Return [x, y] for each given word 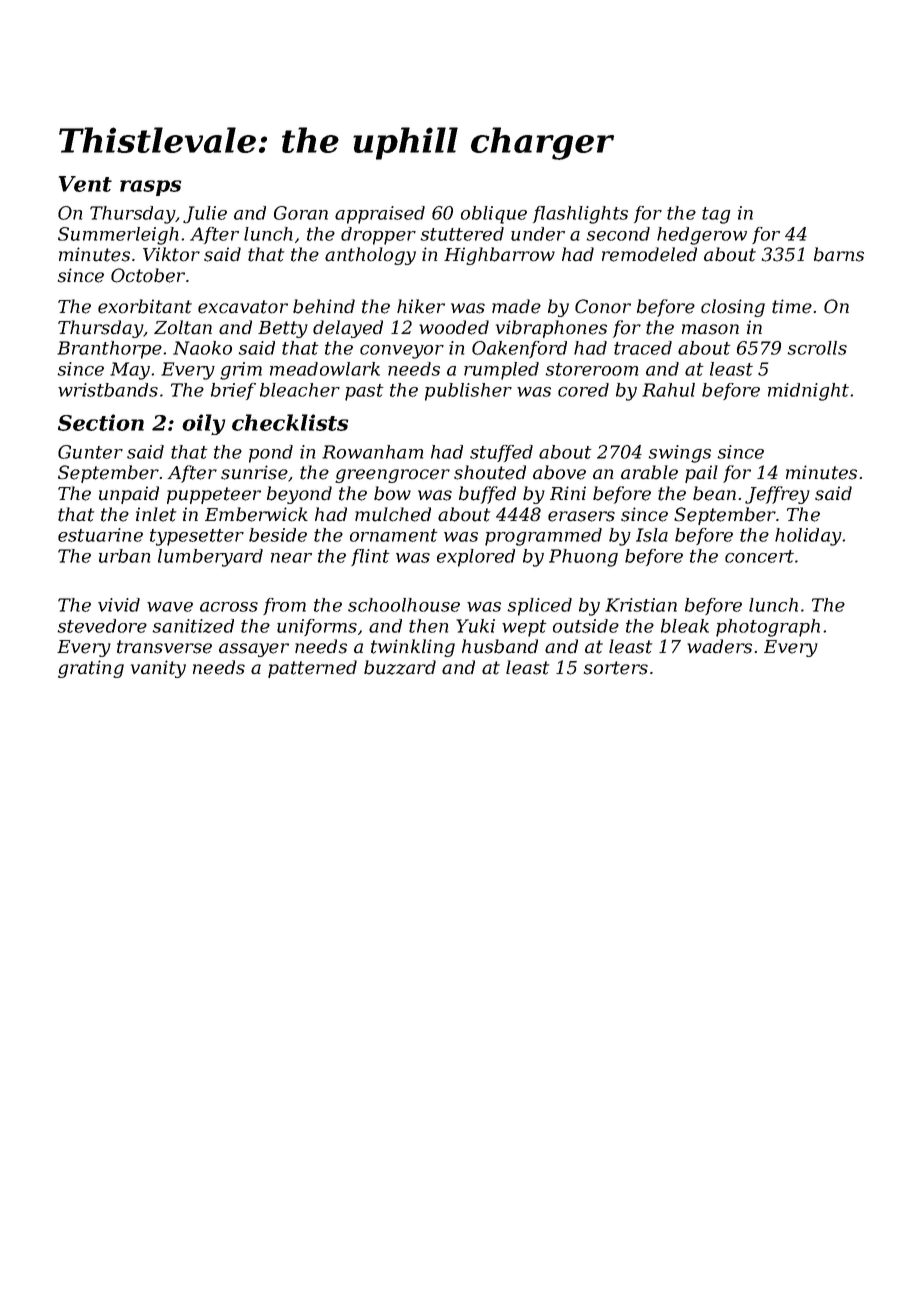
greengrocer [392, 476]
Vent [85, 184]
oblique [494, 215]
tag [716, 215]
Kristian [641, 605]
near [291, 558]
